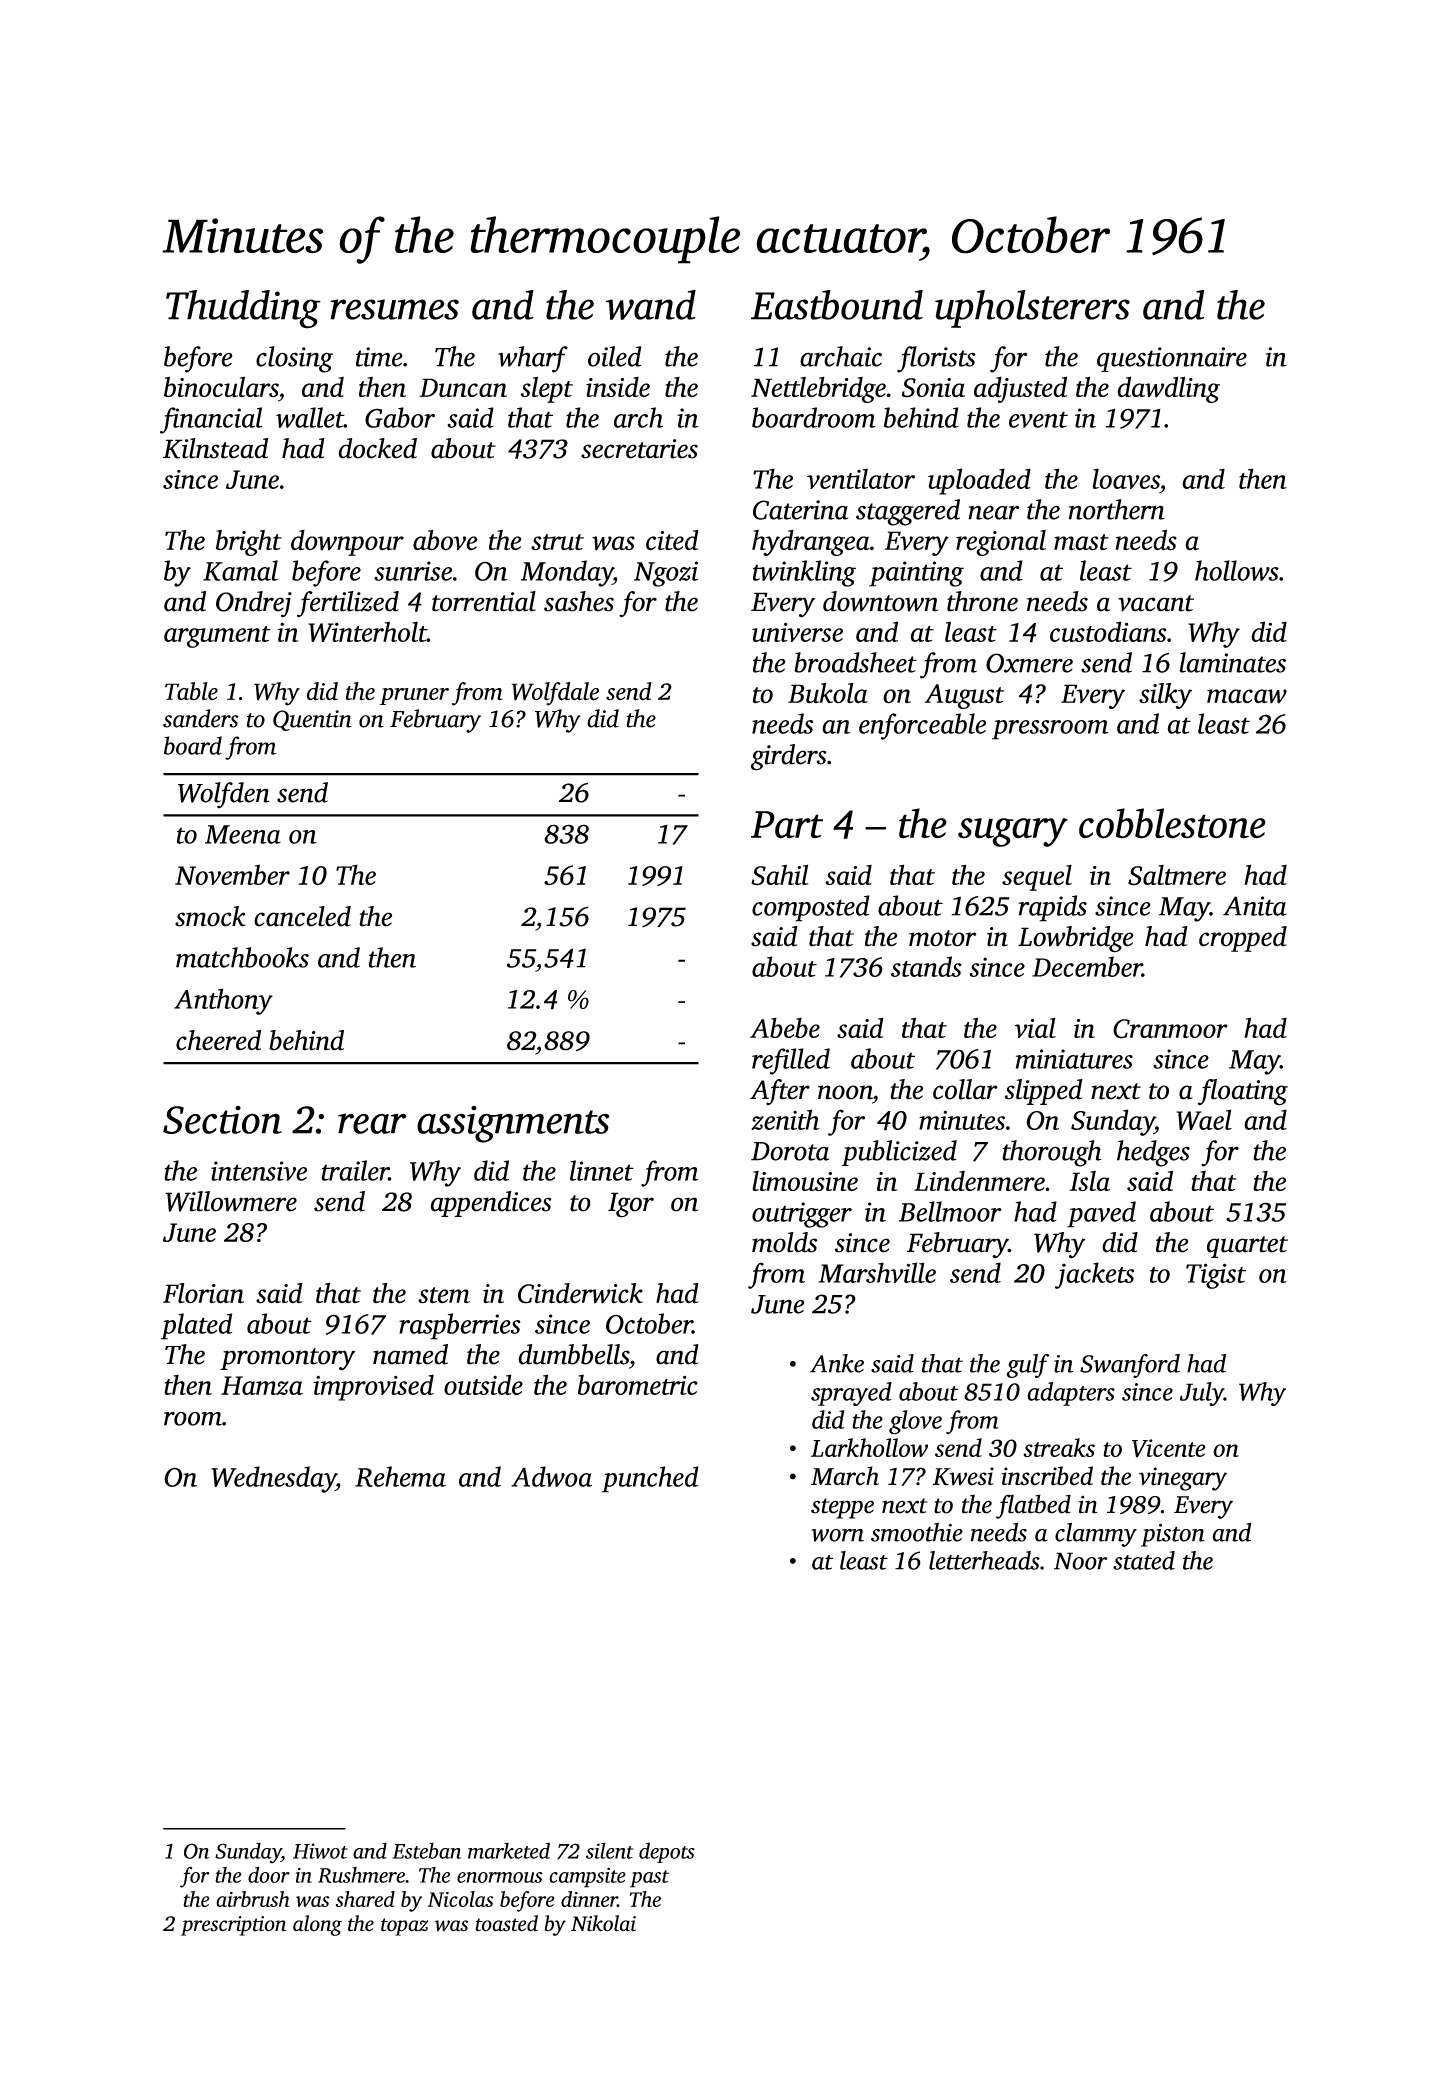 This image has height=2100, width=1450. I want to click on questionnaire, so click(1172, 359).
